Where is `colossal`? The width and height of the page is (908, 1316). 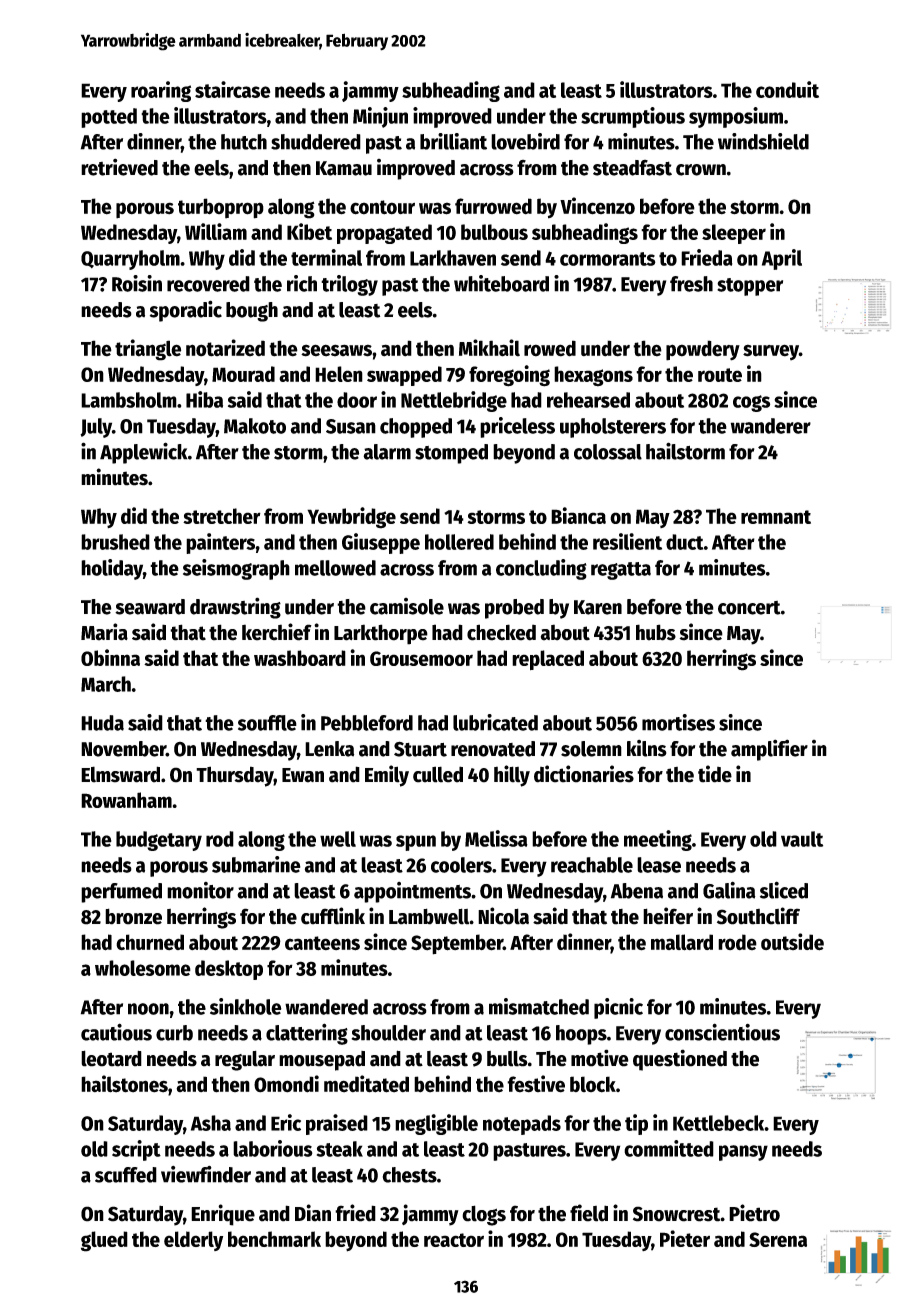
colossal is located at coordinates (608, 452).
